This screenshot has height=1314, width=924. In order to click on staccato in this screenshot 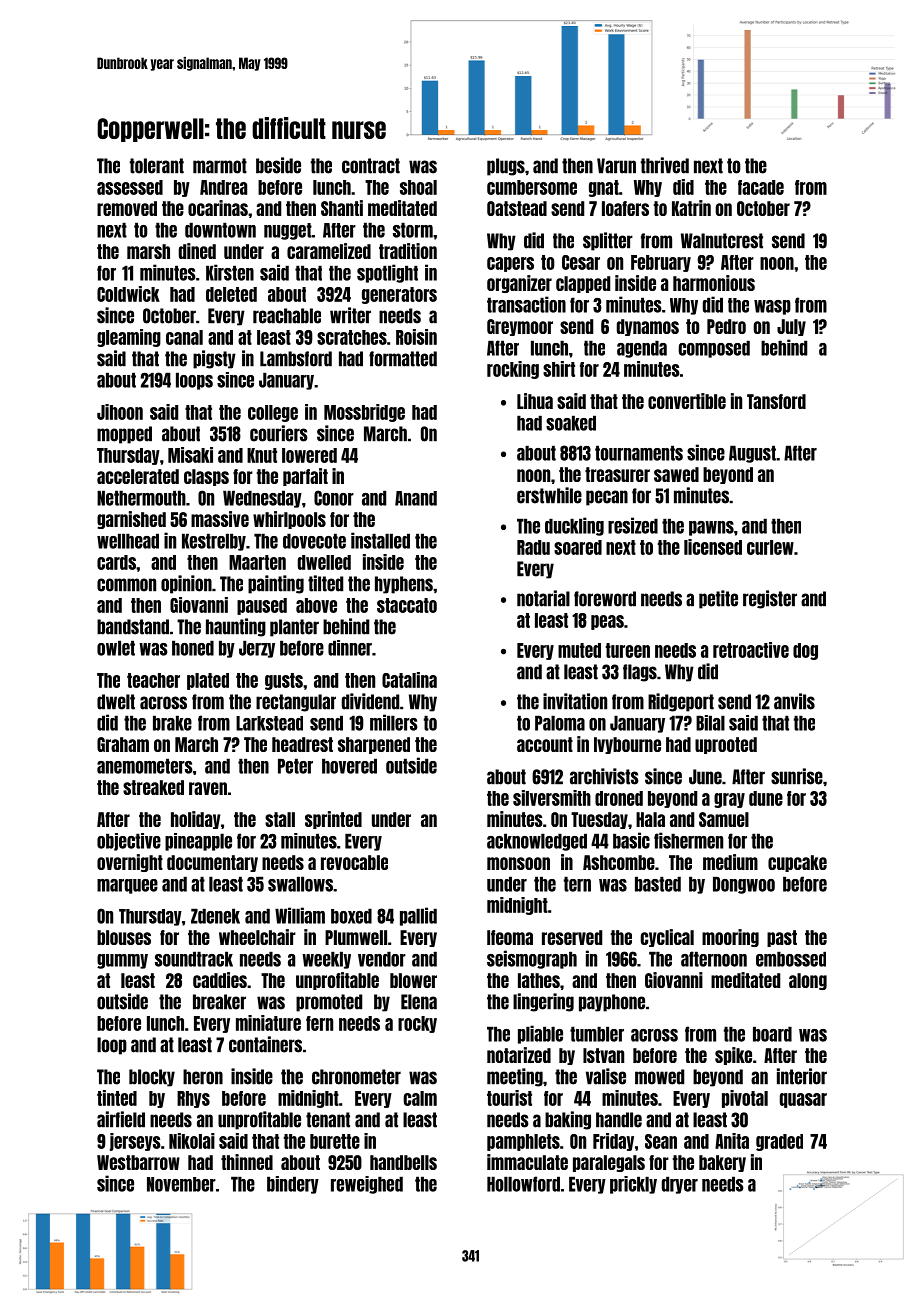, I will do `click(407, 605)`.
